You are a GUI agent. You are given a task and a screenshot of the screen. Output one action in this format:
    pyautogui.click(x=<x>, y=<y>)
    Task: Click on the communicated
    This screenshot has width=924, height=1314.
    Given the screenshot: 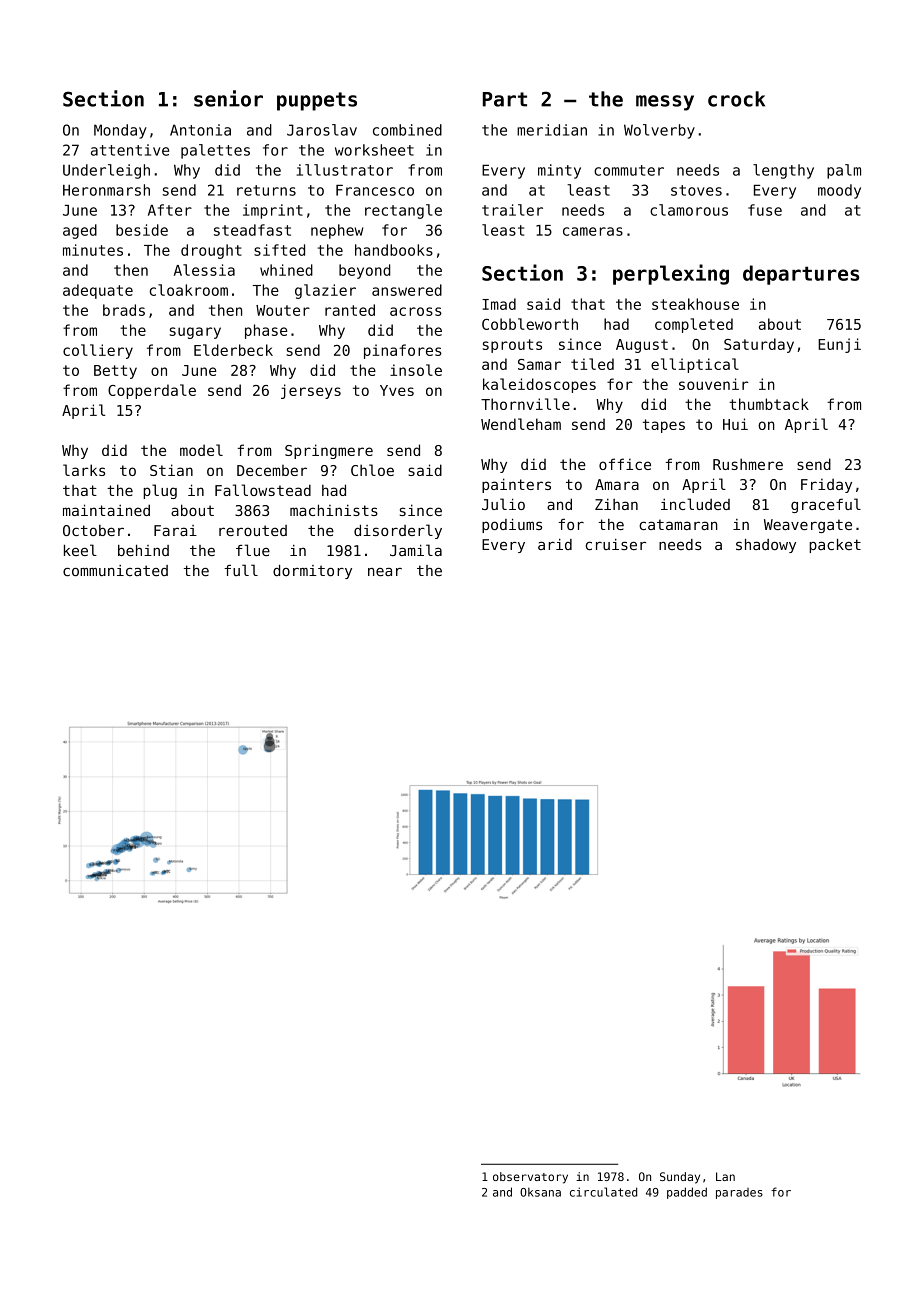 What is the action you would take?
    pyautogui.click(x=115, y=571)
